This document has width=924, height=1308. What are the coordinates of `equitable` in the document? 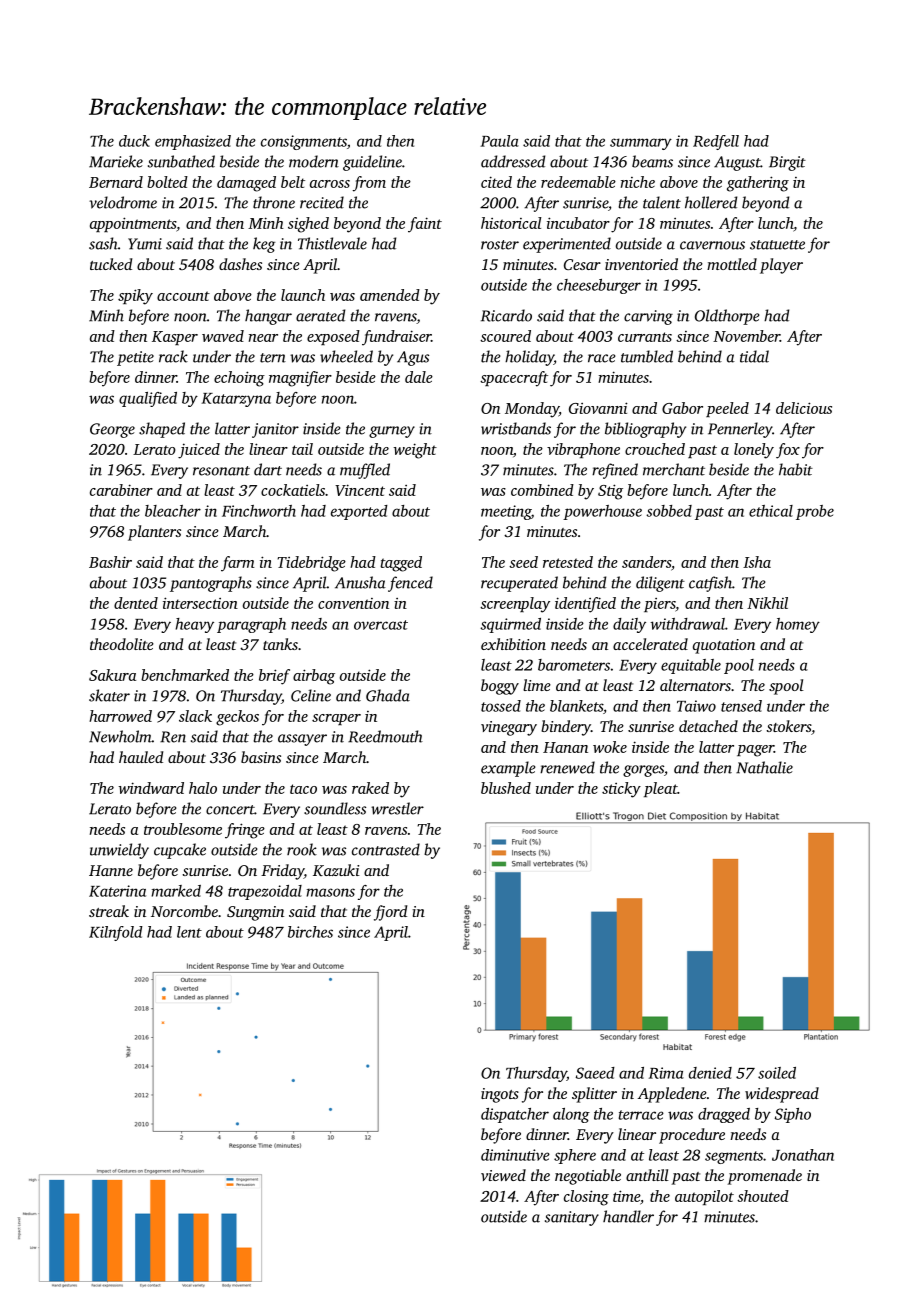 It's located at (691, 666).
